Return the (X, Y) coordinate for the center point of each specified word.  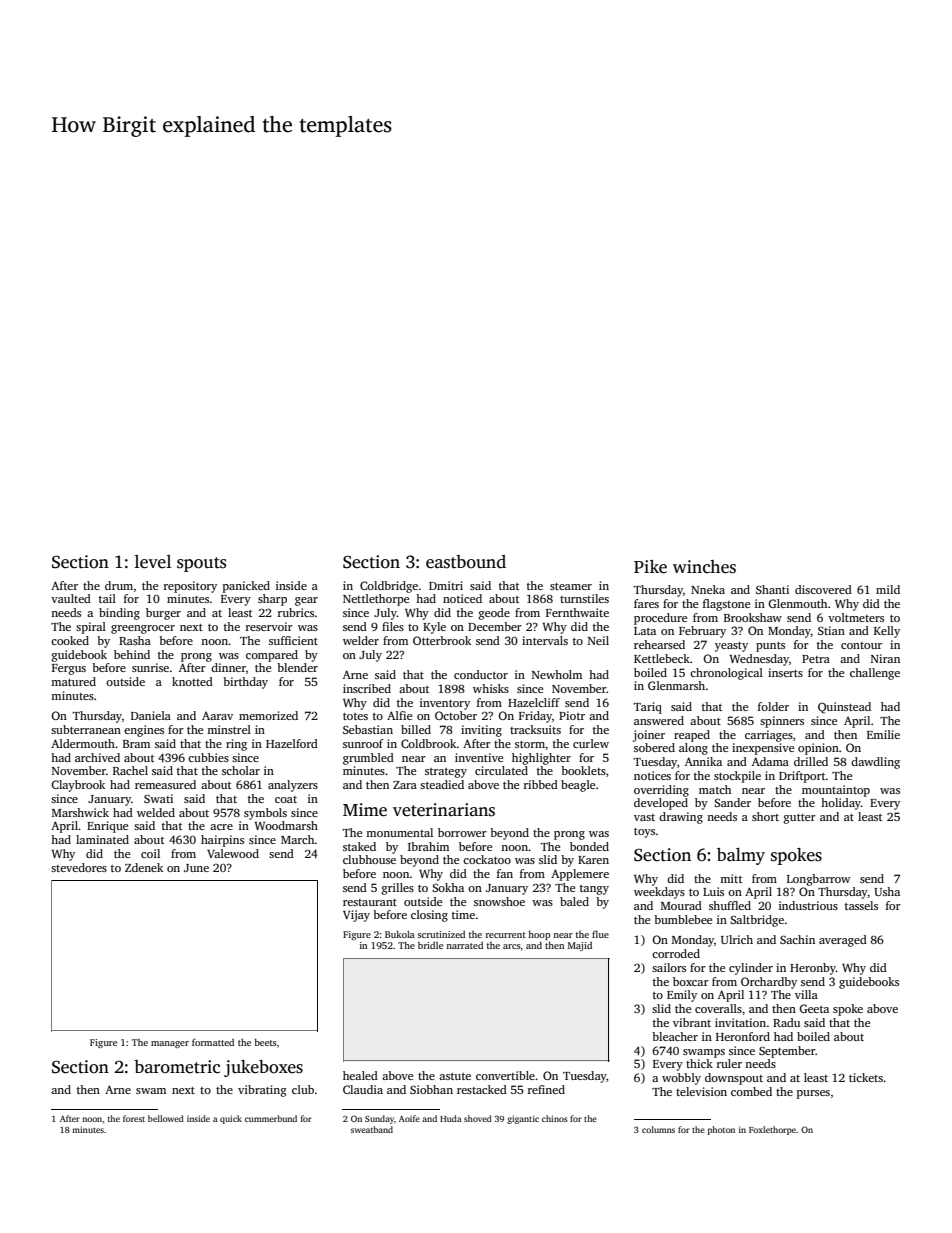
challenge (875, 674)
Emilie (883, 734)
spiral (91, 628)
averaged (843, 941)
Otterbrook (442, 640)
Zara (405, 785)
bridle (430, 945)
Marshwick (80, 812)
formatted (213, 1042)
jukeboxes (263, 1068)
